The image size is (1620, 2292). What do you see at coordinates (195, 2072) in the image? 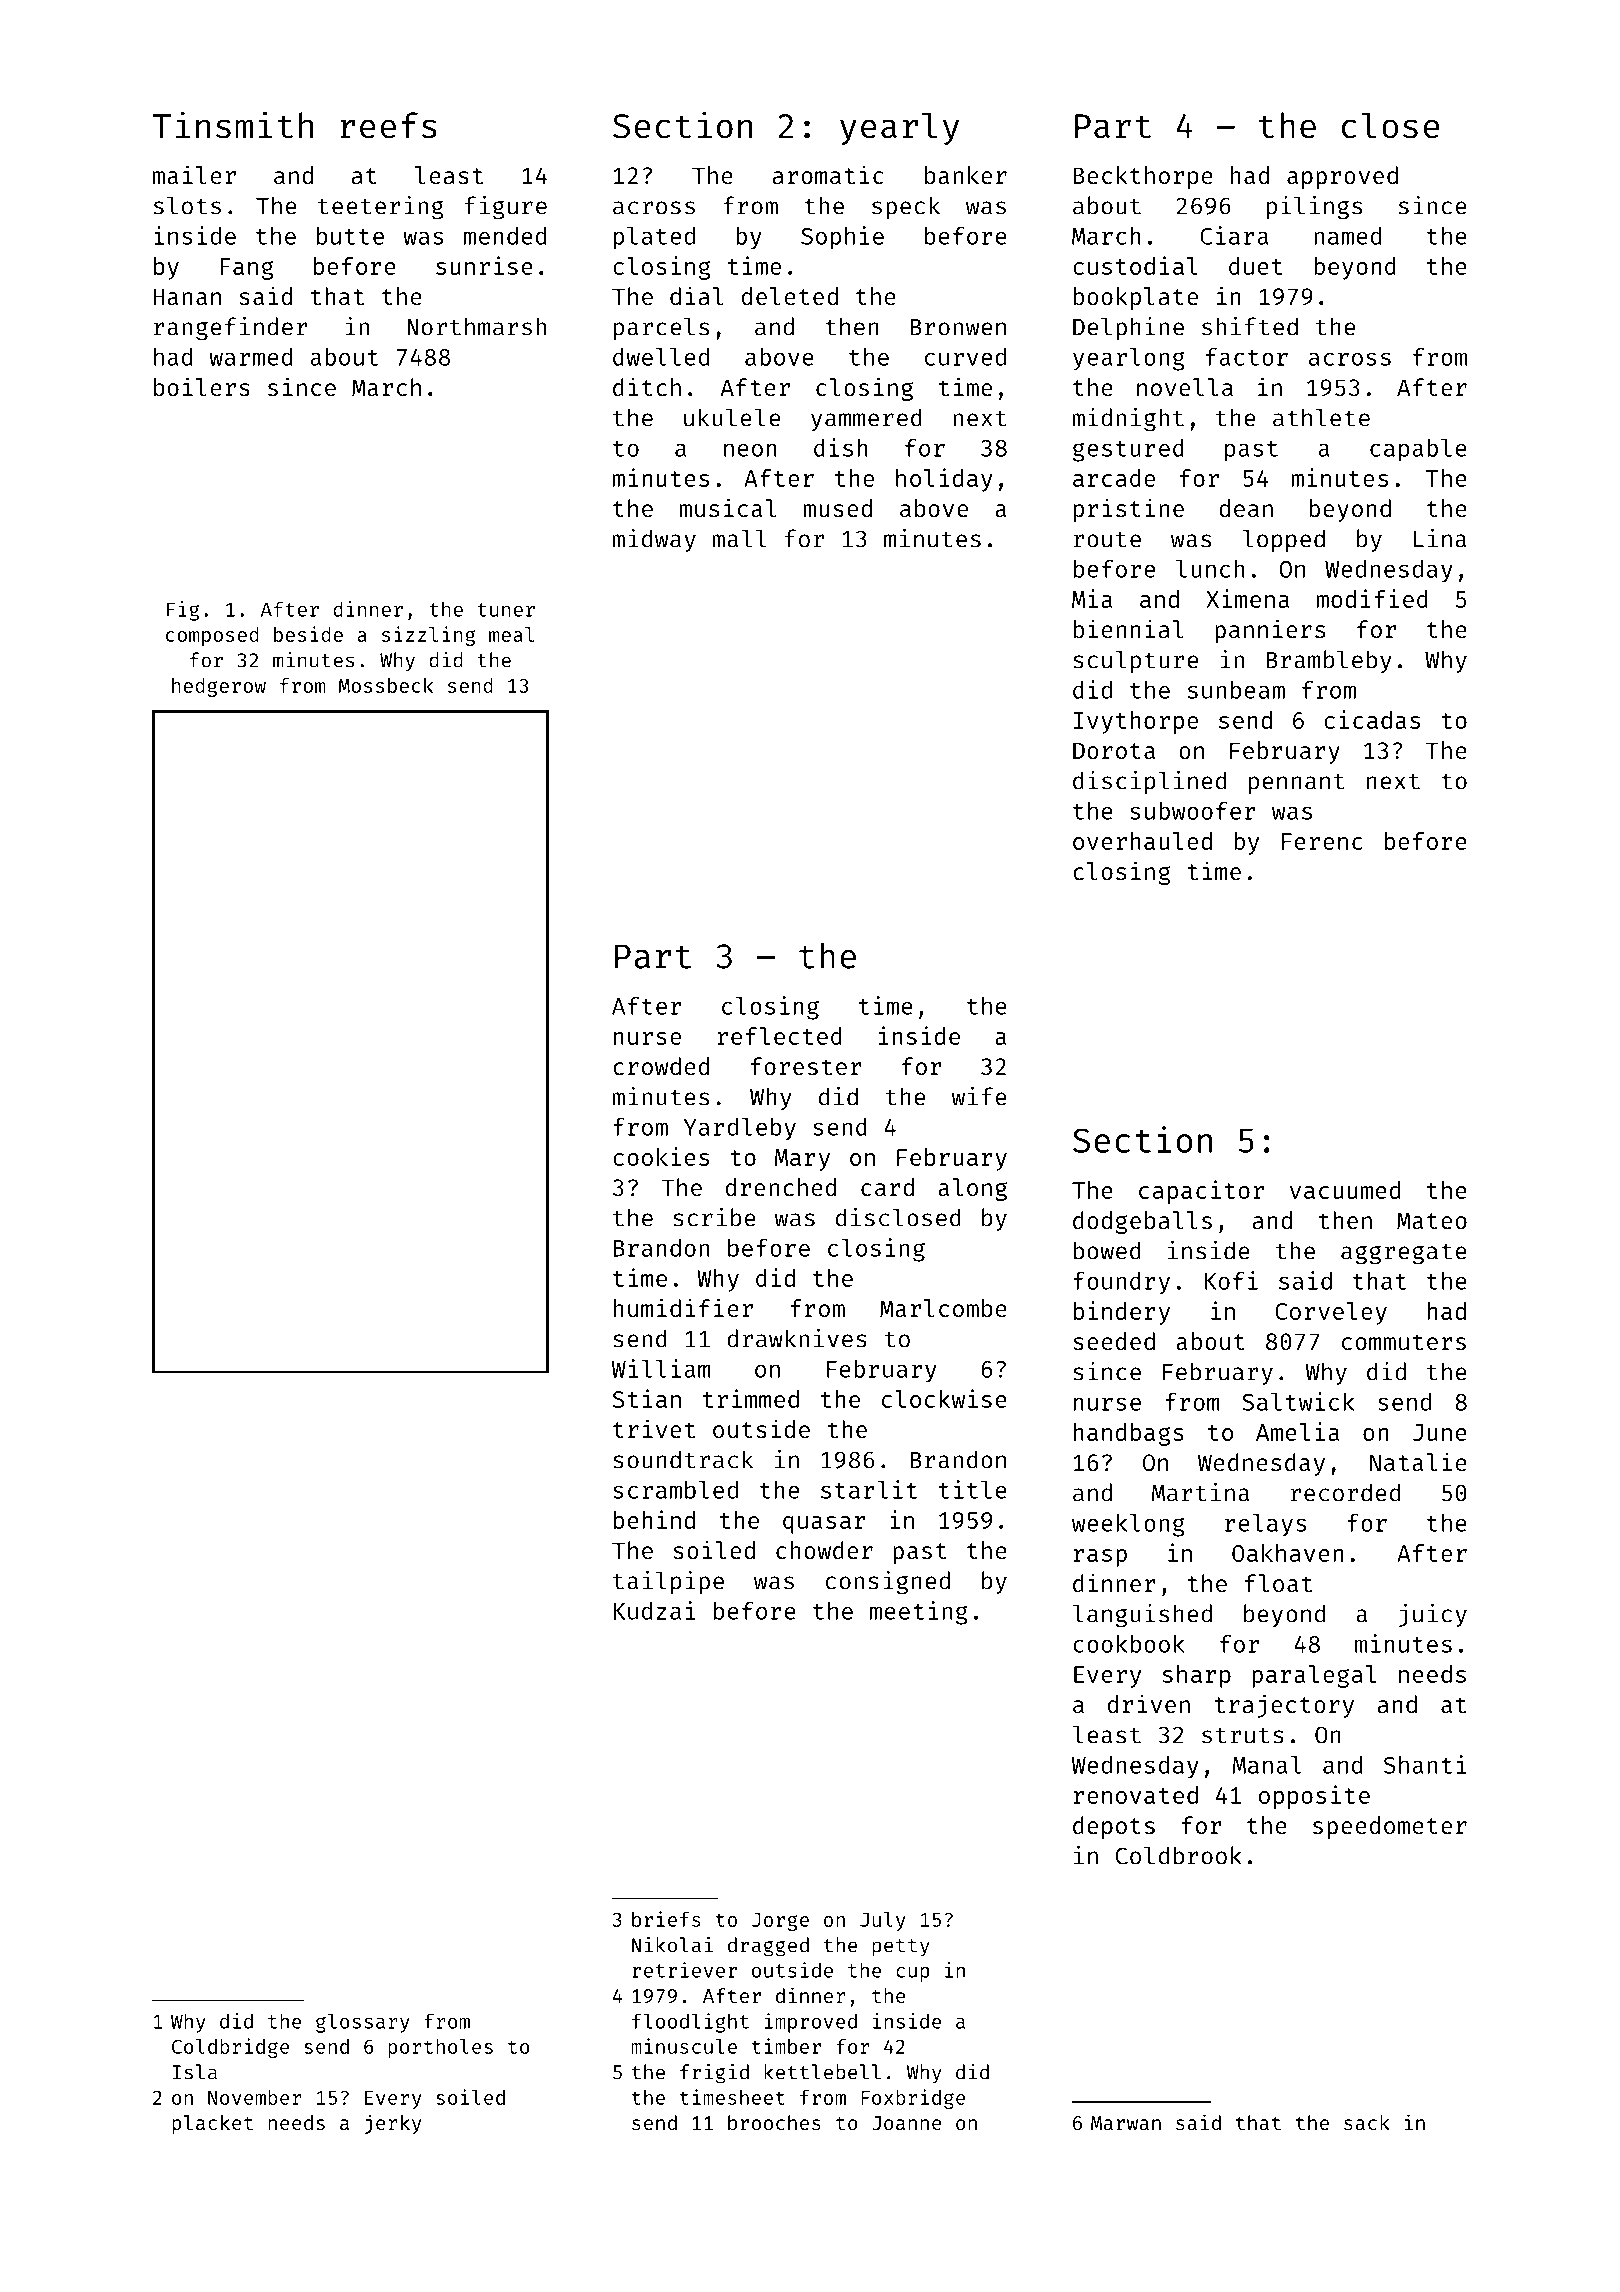
I see `Isla` at bounding box center [195, 2072].
